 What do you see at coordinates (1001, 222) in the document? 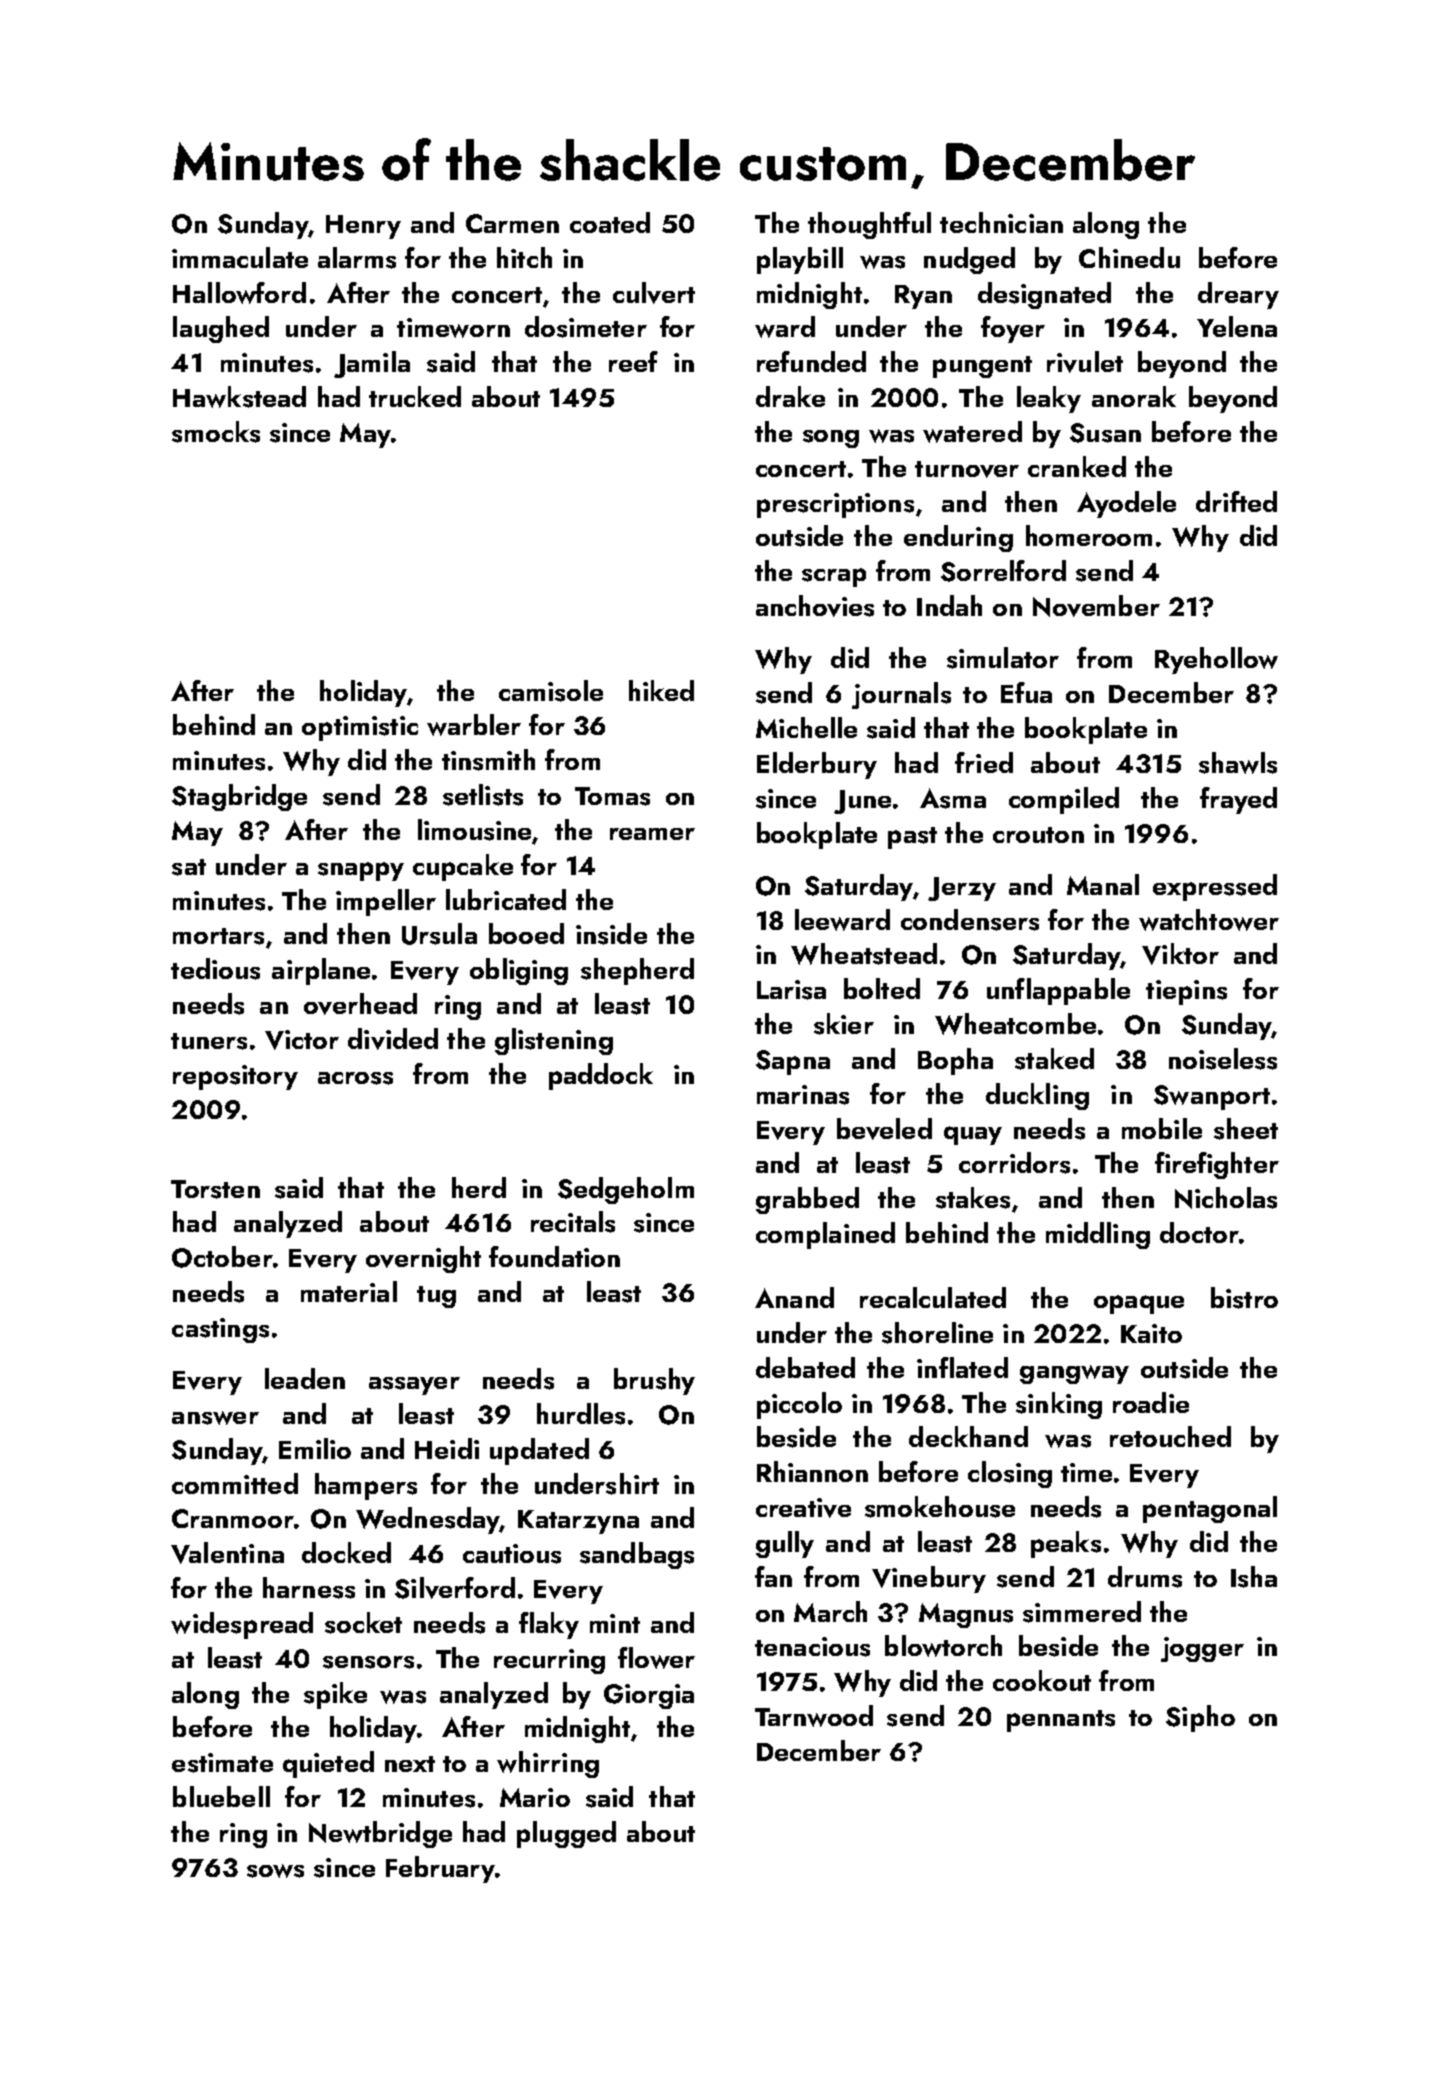
I see `technician` at bounding box center [1001, 222].
